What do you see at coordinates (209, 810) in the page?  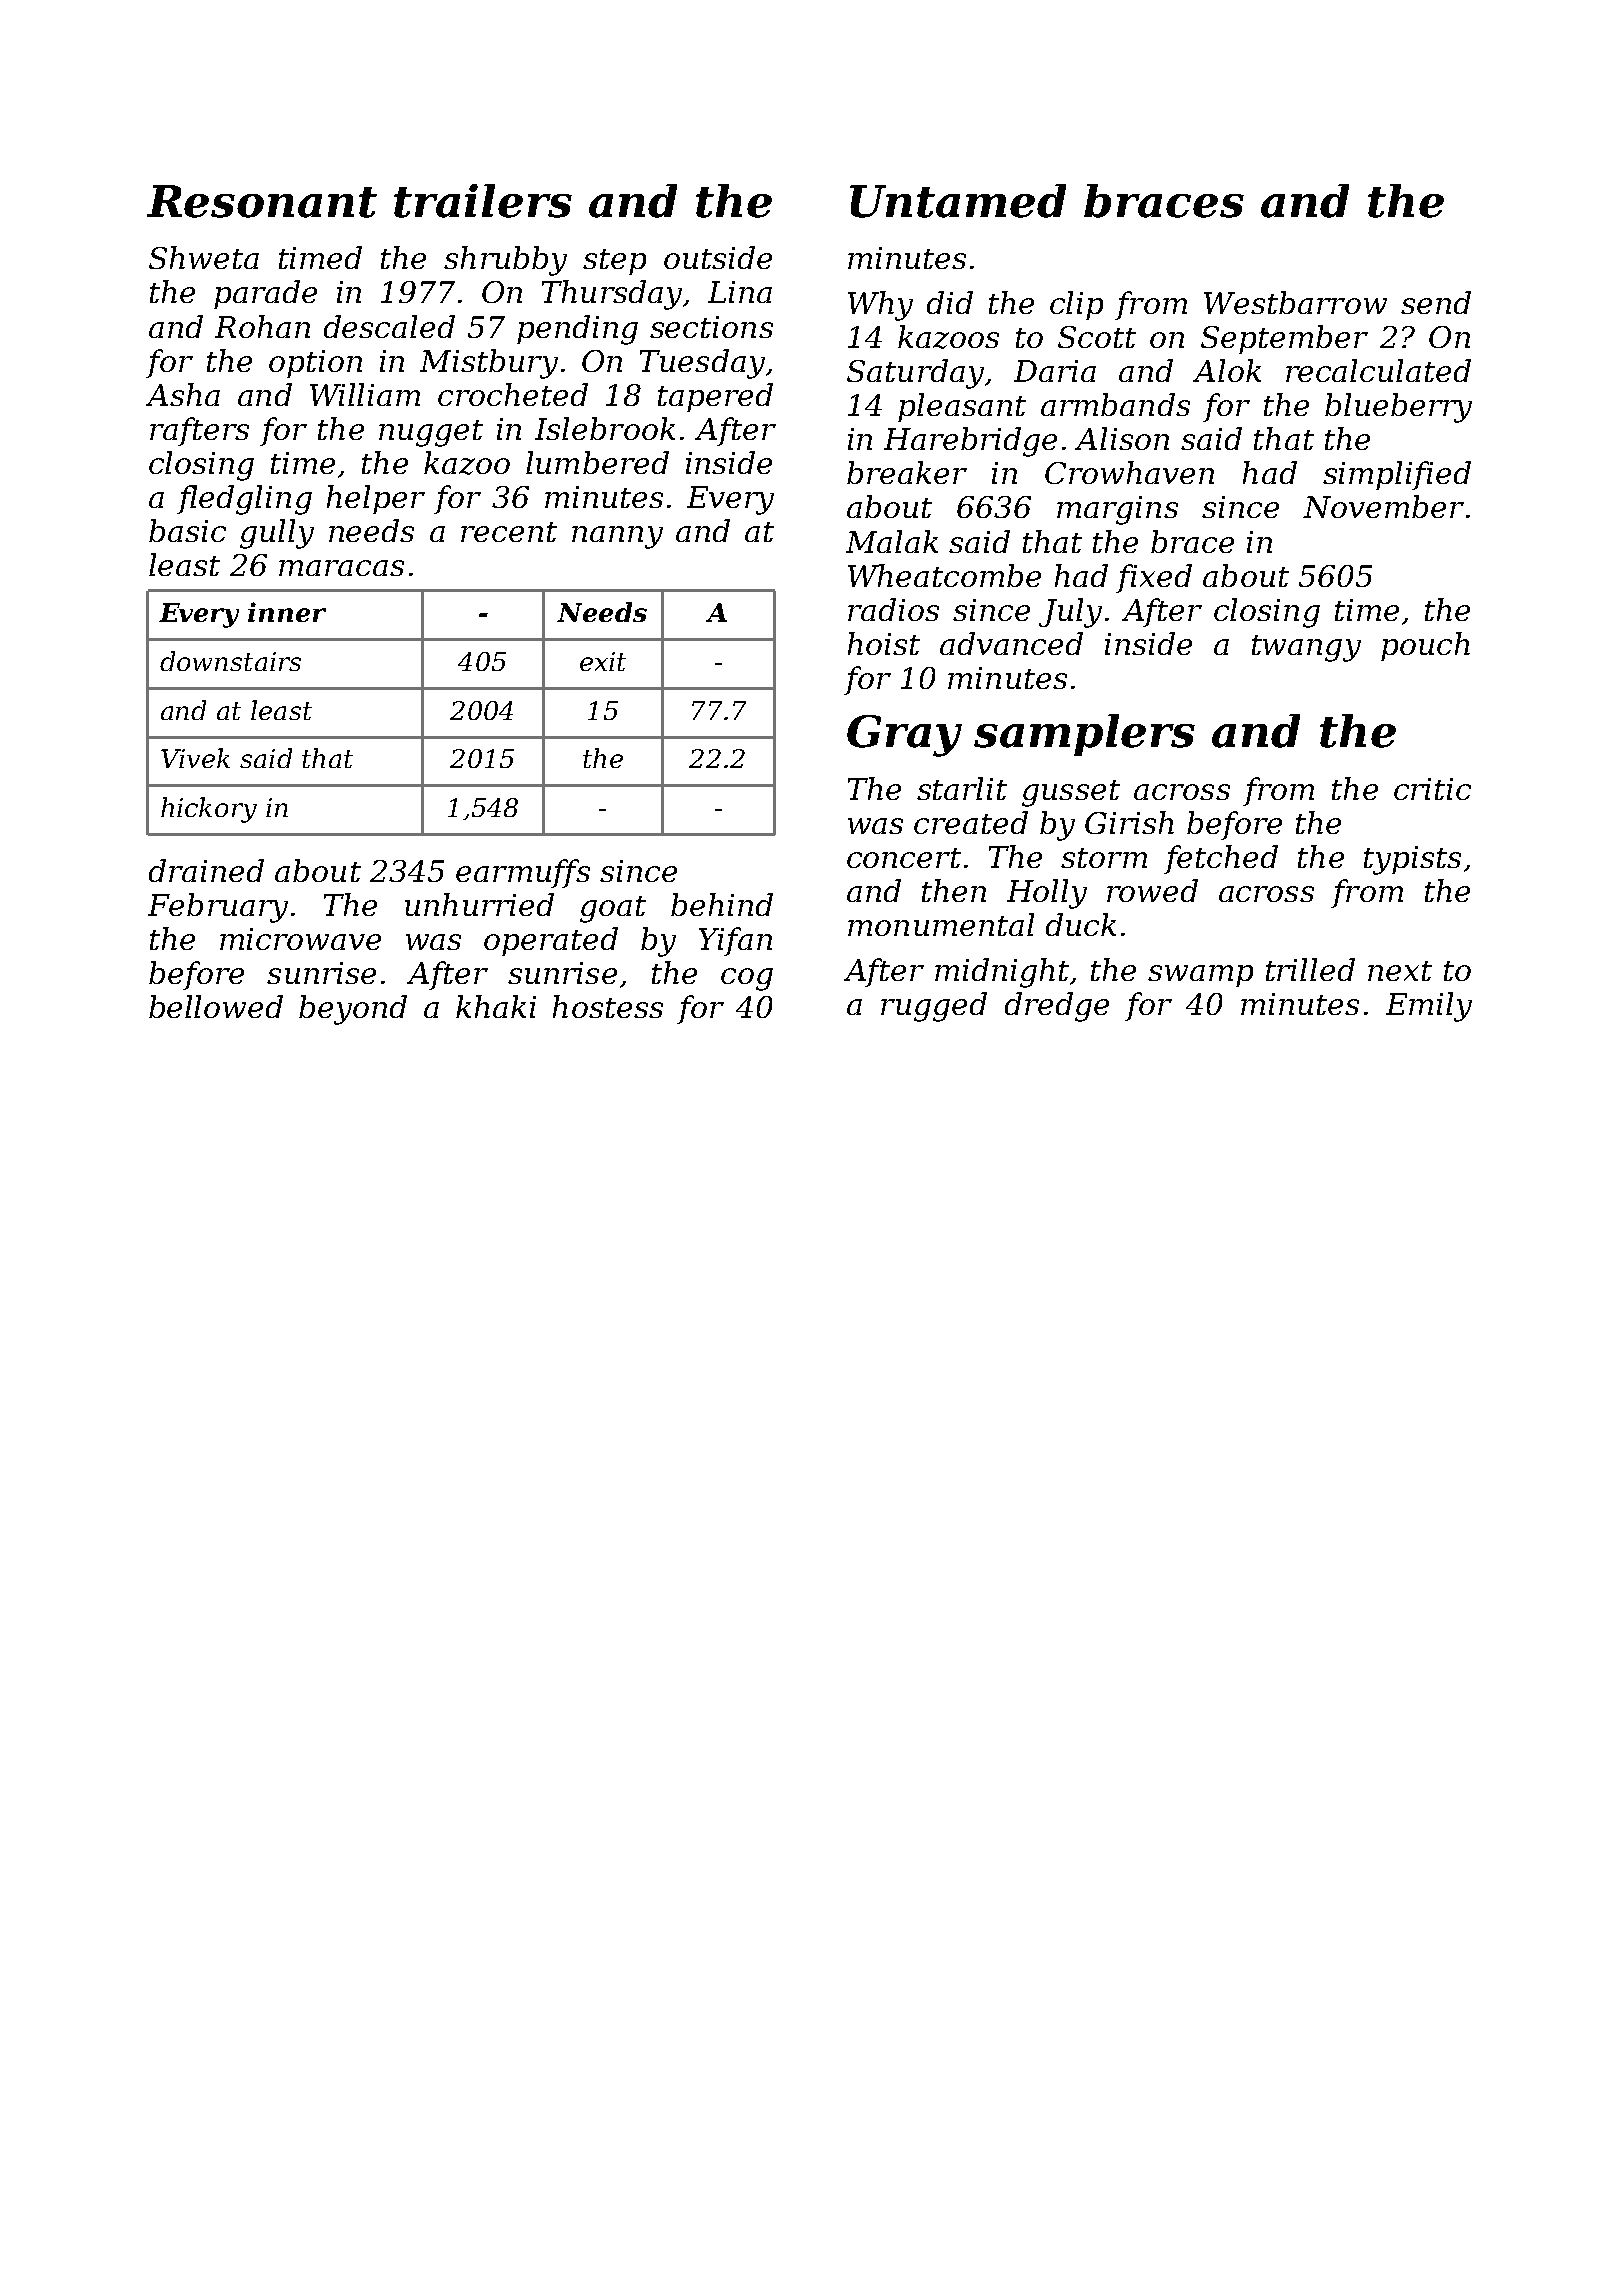 I see `hickory` at bounding box center [209, 810].
